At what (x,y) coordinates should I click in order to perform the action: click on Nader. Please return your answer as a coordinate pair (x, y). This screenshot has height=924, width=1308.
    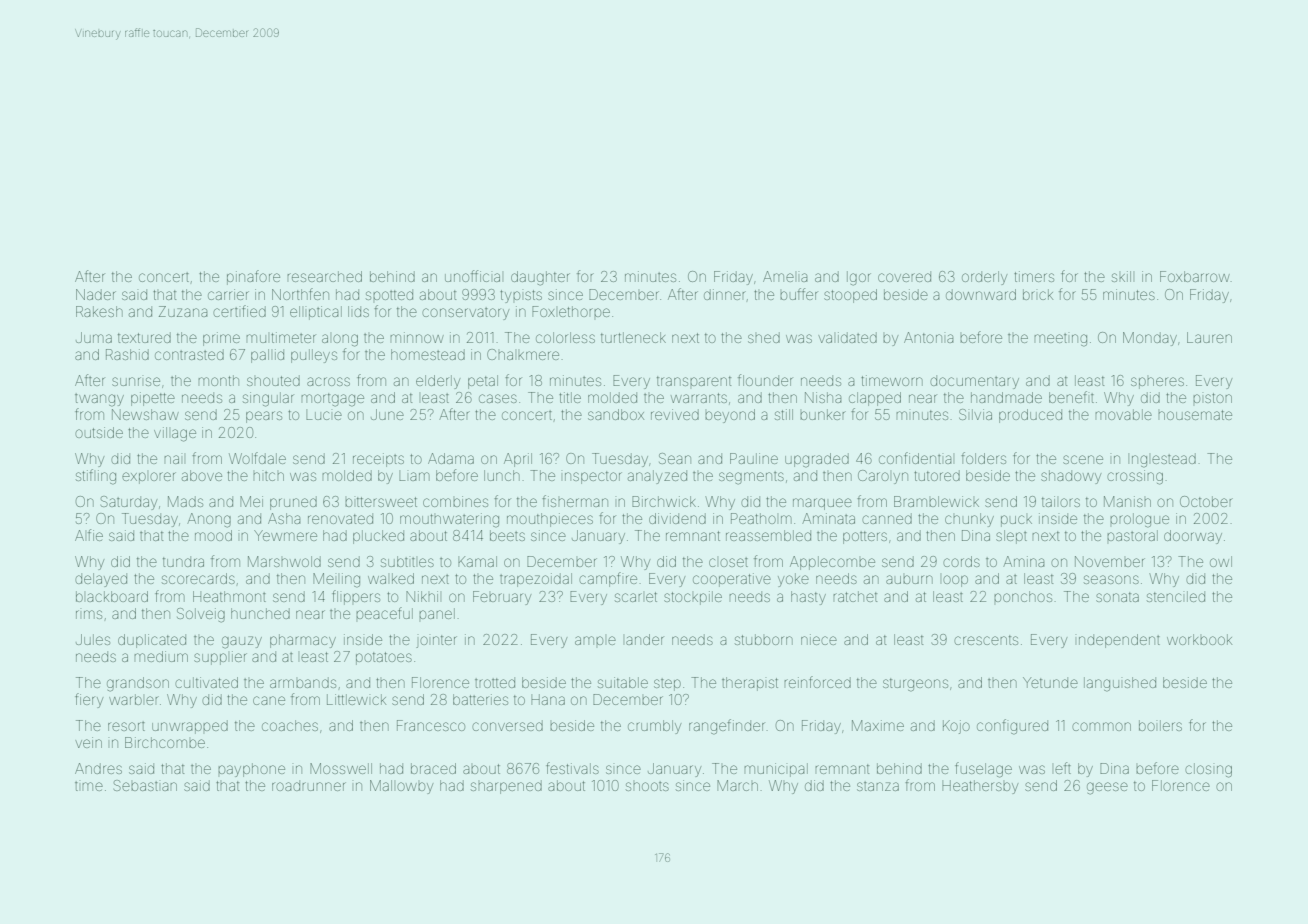
    Looking at the image, I should click on (96, 294).
